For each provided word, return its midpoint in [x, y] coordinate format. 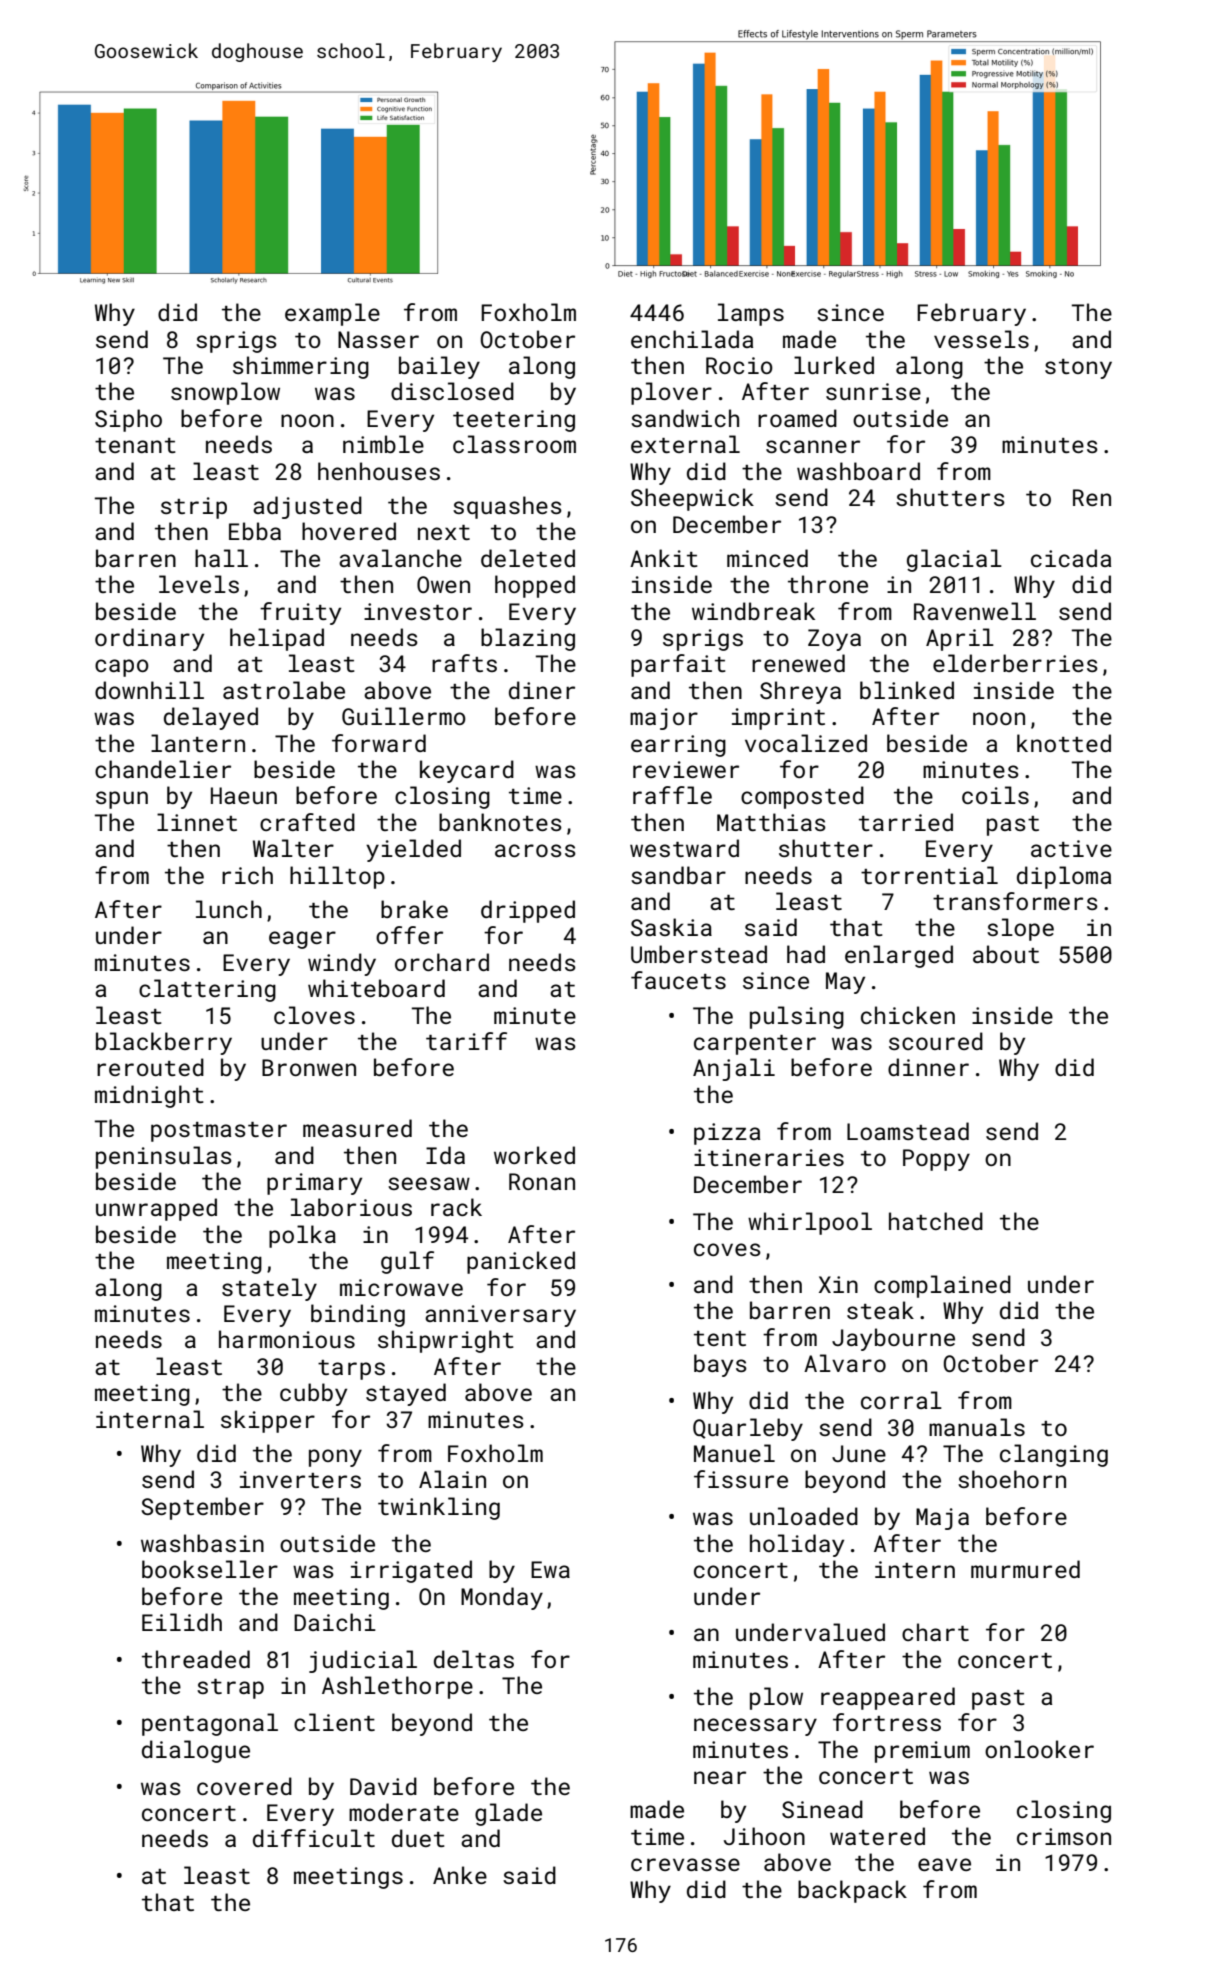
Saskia [671, 927]
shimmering [301, 367]
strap [230, 1689]
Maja [942, 1519]
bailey [439, 367]
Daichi [335, 1622]
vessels [981, 339]
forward [379, 743]
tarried [906, 822]
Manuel [734, 1453]
